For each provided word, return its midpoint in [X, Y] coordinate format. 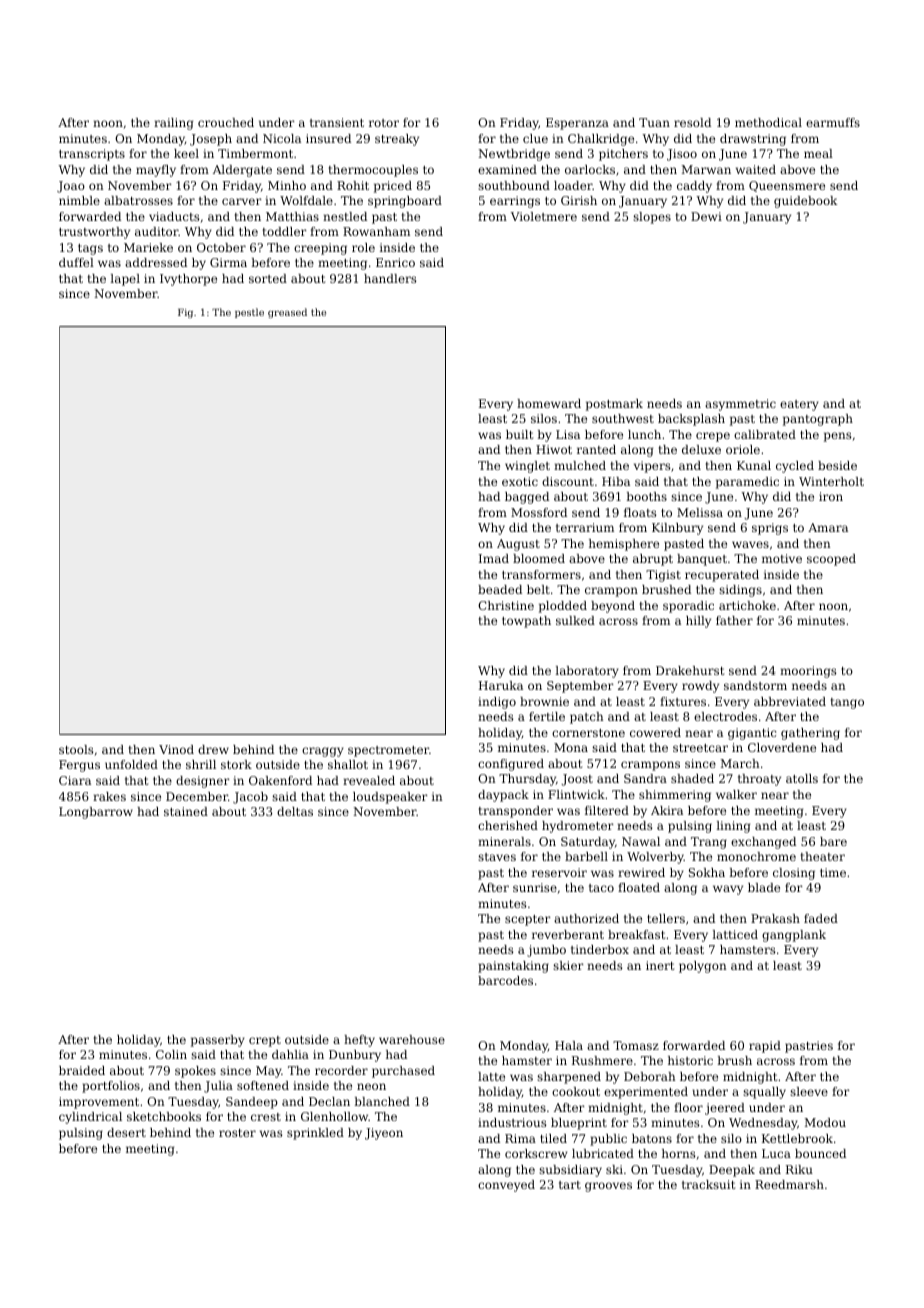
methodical [768, 122]
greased [287, 313]
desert [126, 1132]
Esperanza [577, 124]
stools [76, 749]
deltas [295, 811]
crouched [226, 122]
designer [203, 782]
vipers [652, 467]
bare [833, 841]
